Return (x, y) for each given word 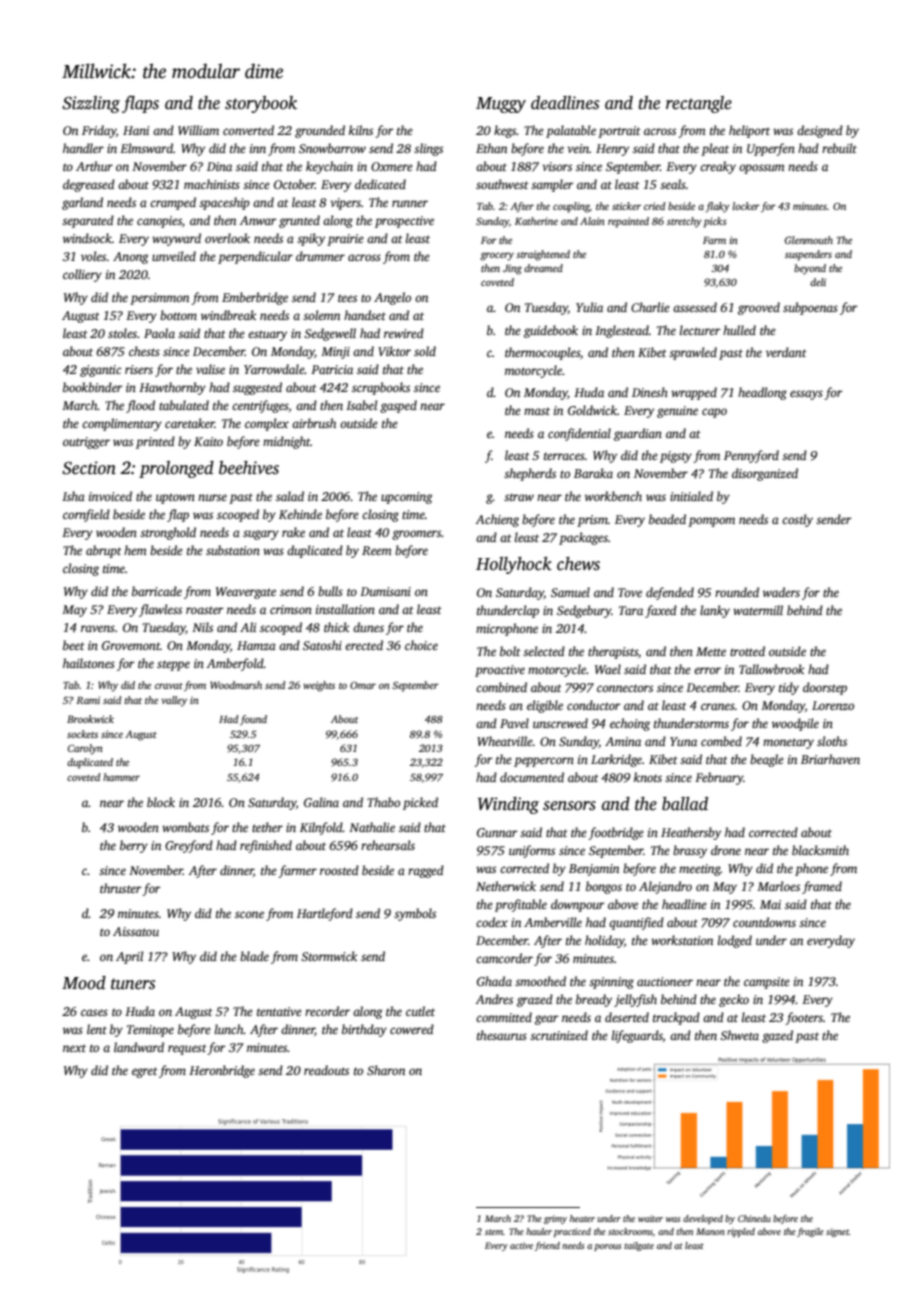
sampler (552, 185)
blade (254, 956)
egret (145, 1072)
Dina (219, 166)
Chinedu (754, 1218)
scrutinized (559, 1035)
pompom (711, 522)
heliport (749, 131)
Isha (73, 496)
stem (494, 1232)
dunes (368, 627)
